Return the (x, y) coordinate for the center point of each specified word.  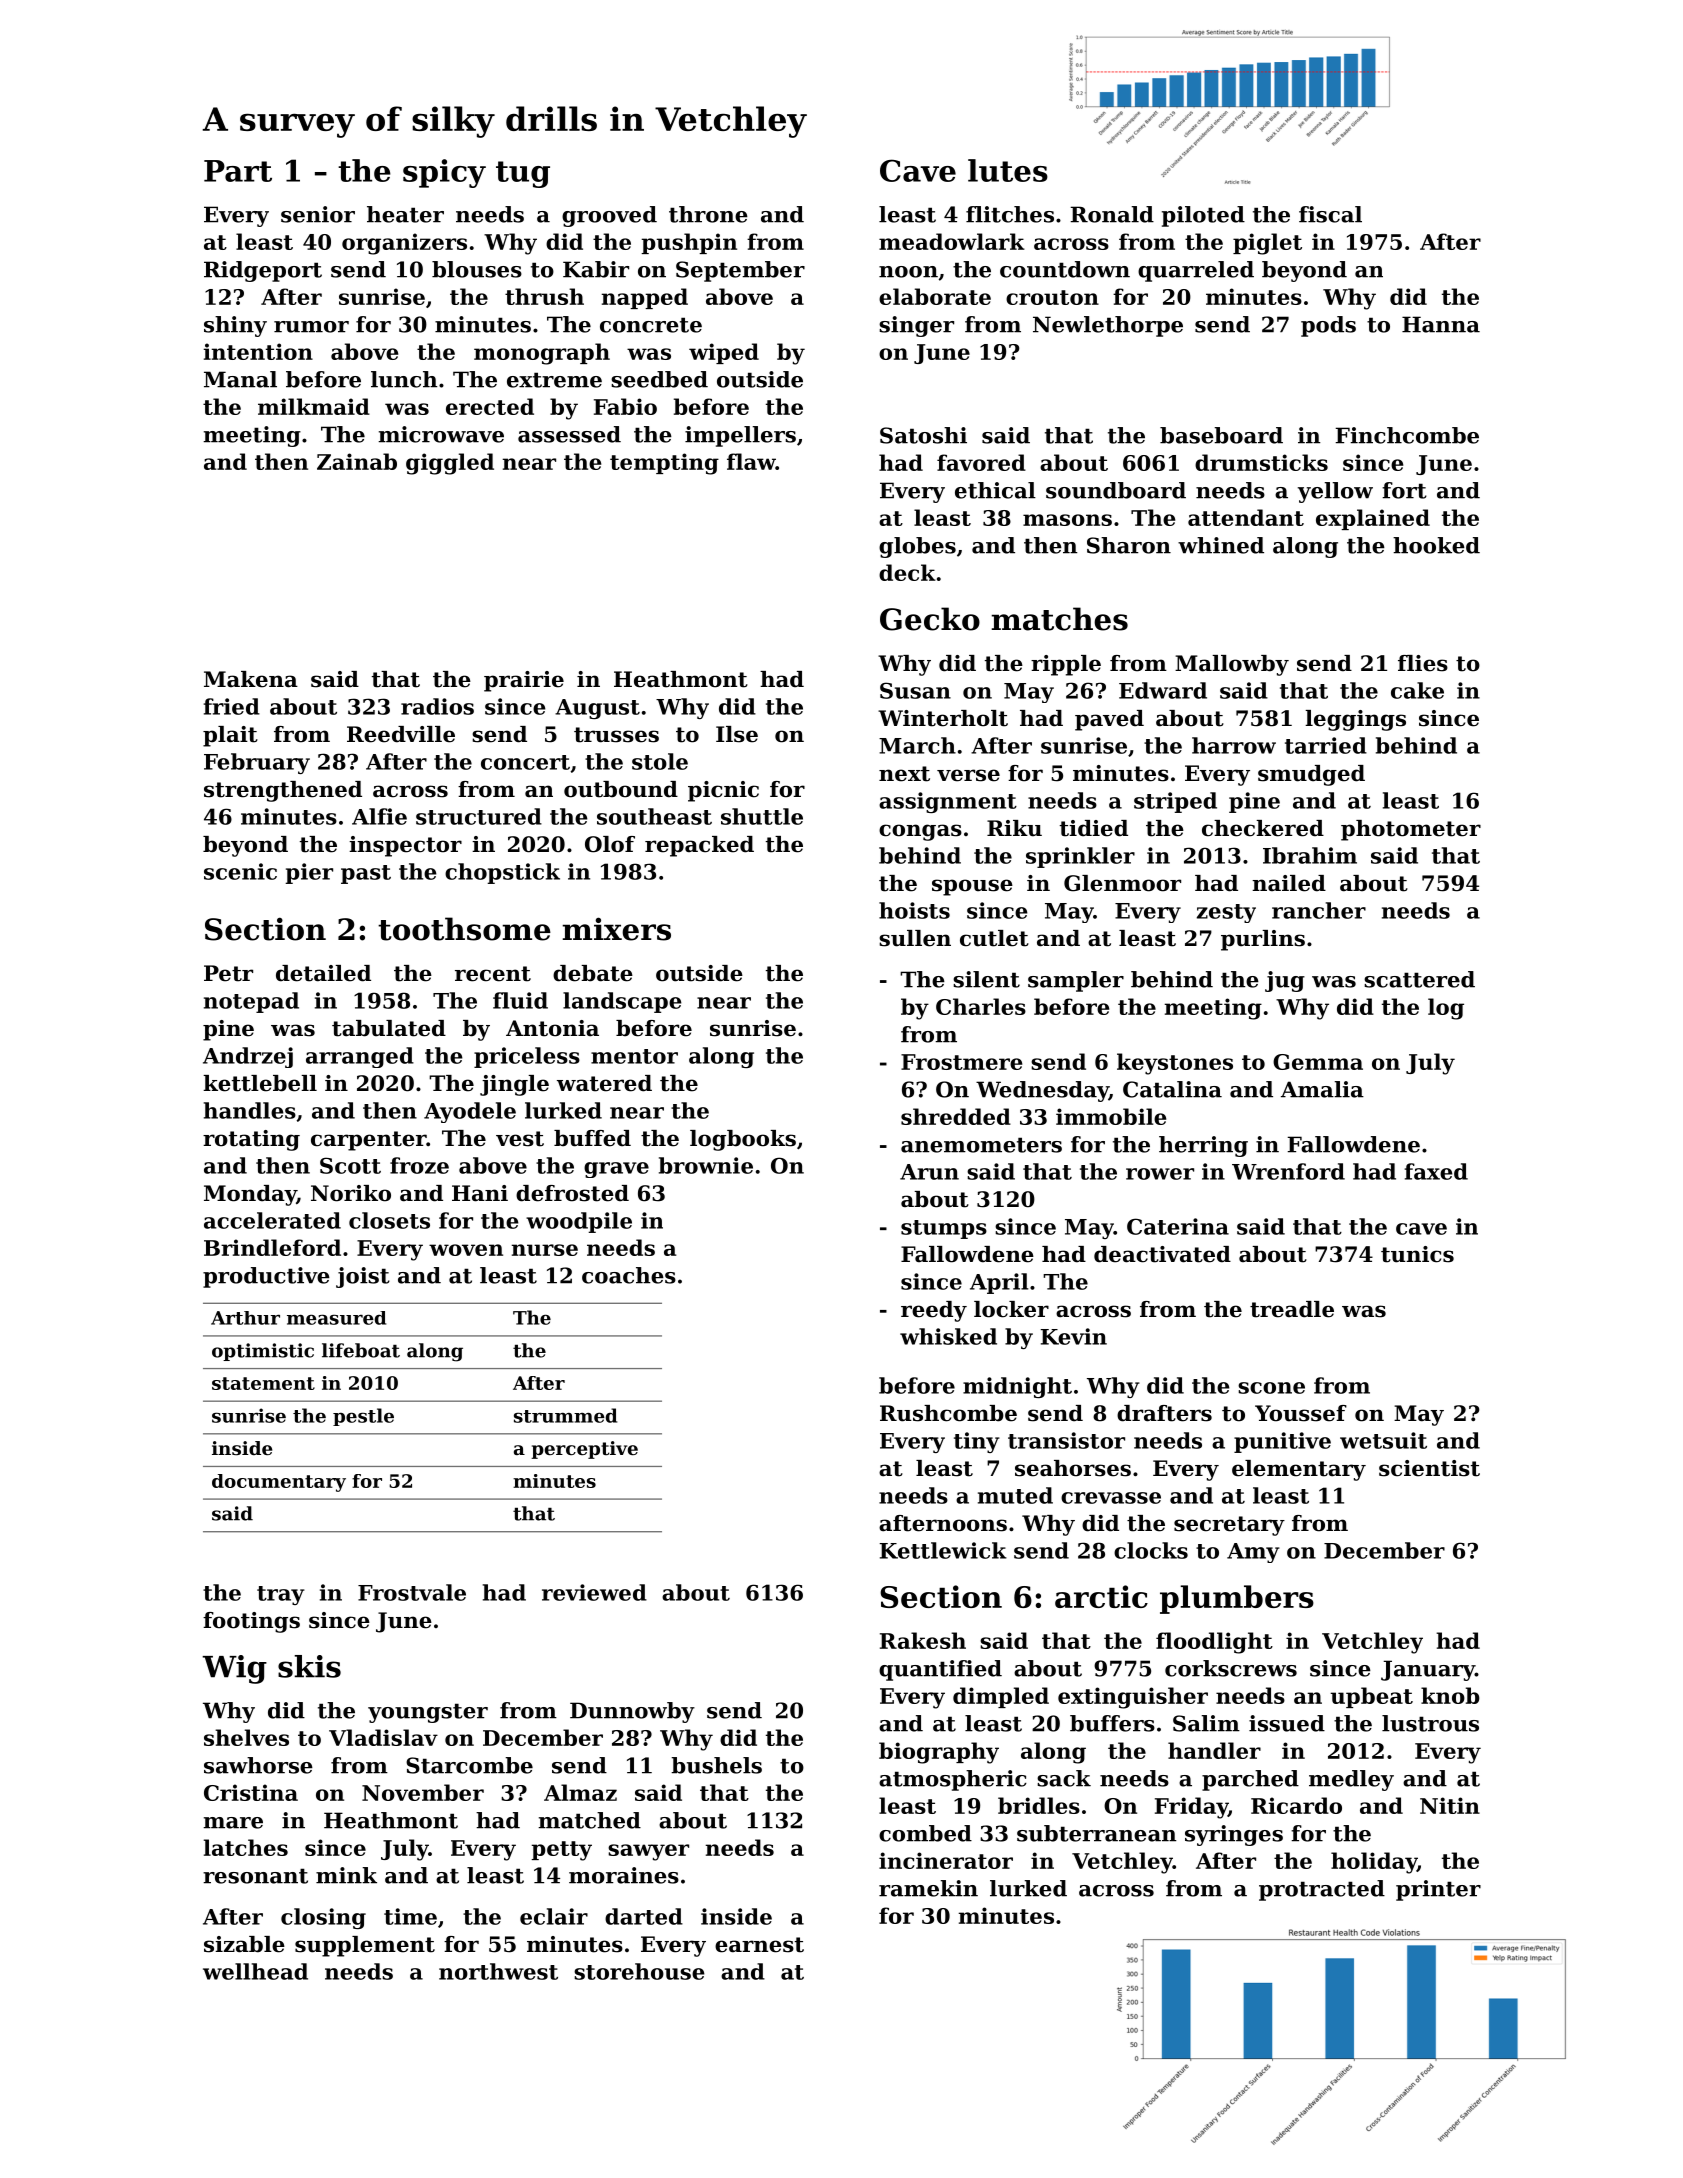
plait (230, 736)
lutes (1008, 170)
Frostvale (412, 1592)
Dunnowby (632, 1712)
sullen (915, 938)
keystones (1175, 1064)
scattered (1419, 979)
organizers (404, 244)
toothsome (464, 929)
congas (920, 832)
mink (346, 1875)
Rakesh (923, 1640)
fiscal (1330, 214)
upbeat (1371, 1697)
